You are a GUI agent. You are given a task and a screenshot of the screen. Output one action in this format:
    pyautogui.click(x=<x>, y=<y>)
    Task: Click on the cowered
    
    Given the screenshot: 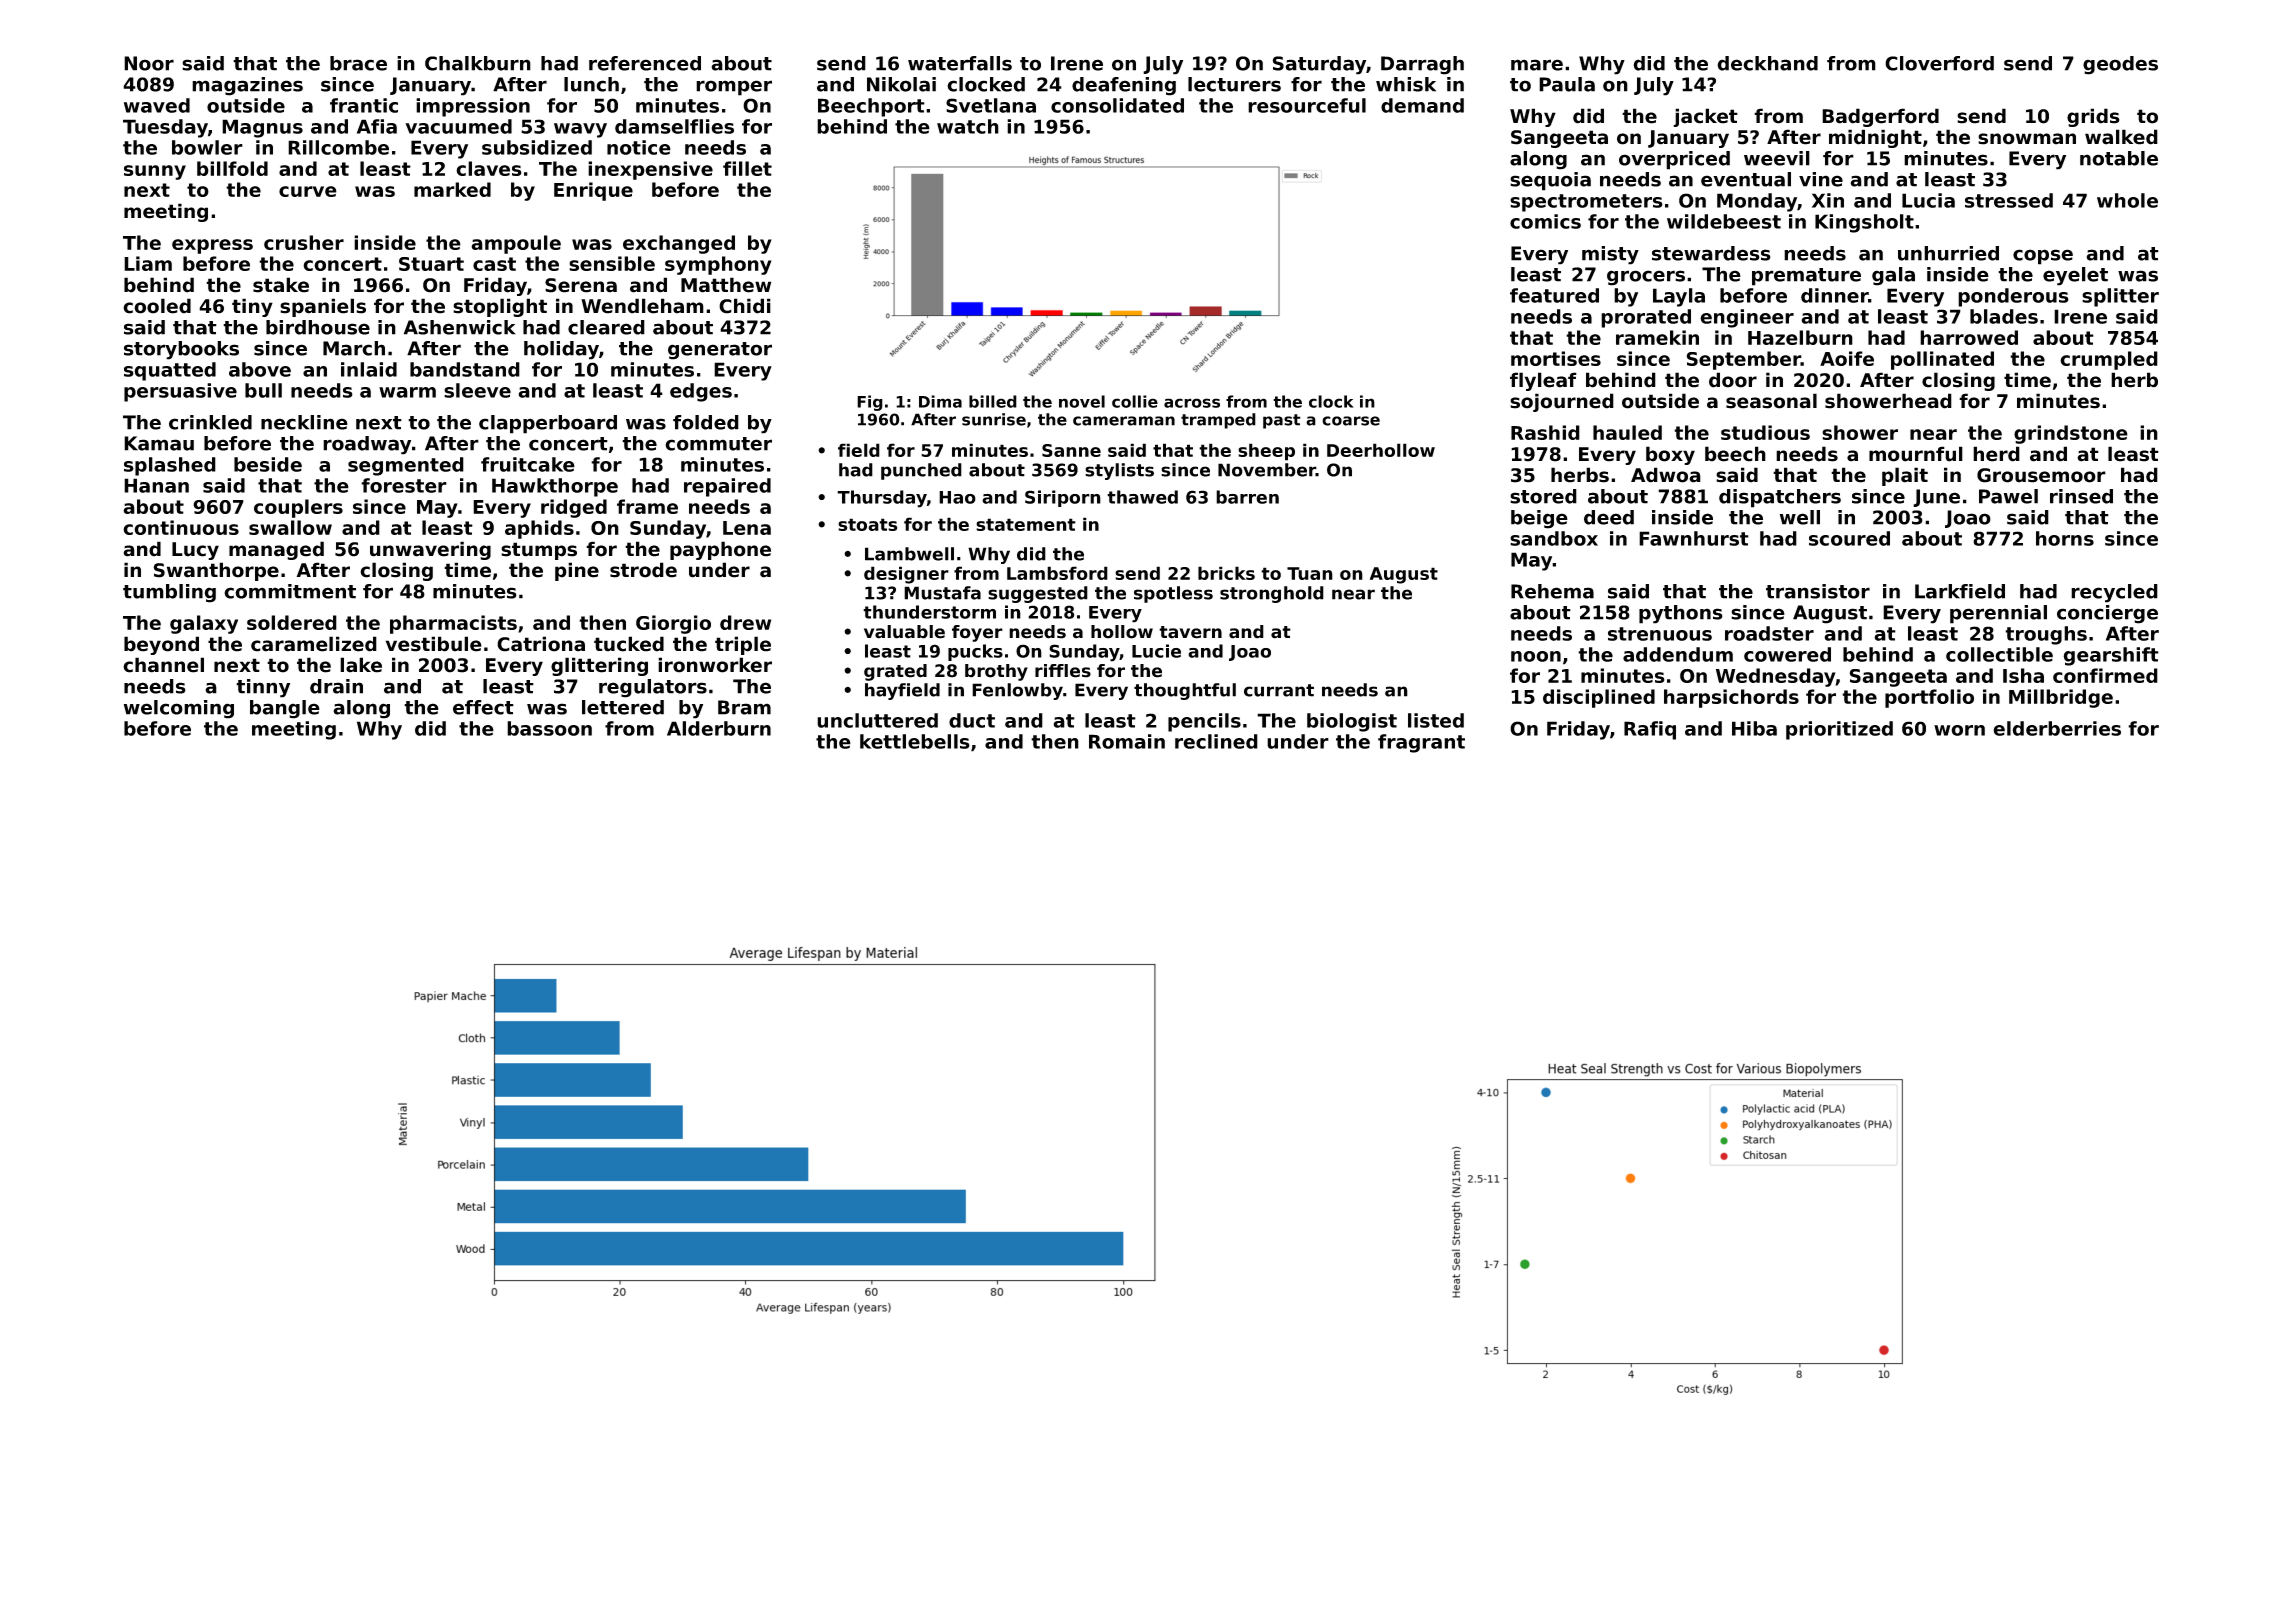 What is the action you would take?
    pyautogui.click(x=1787, y=654)
